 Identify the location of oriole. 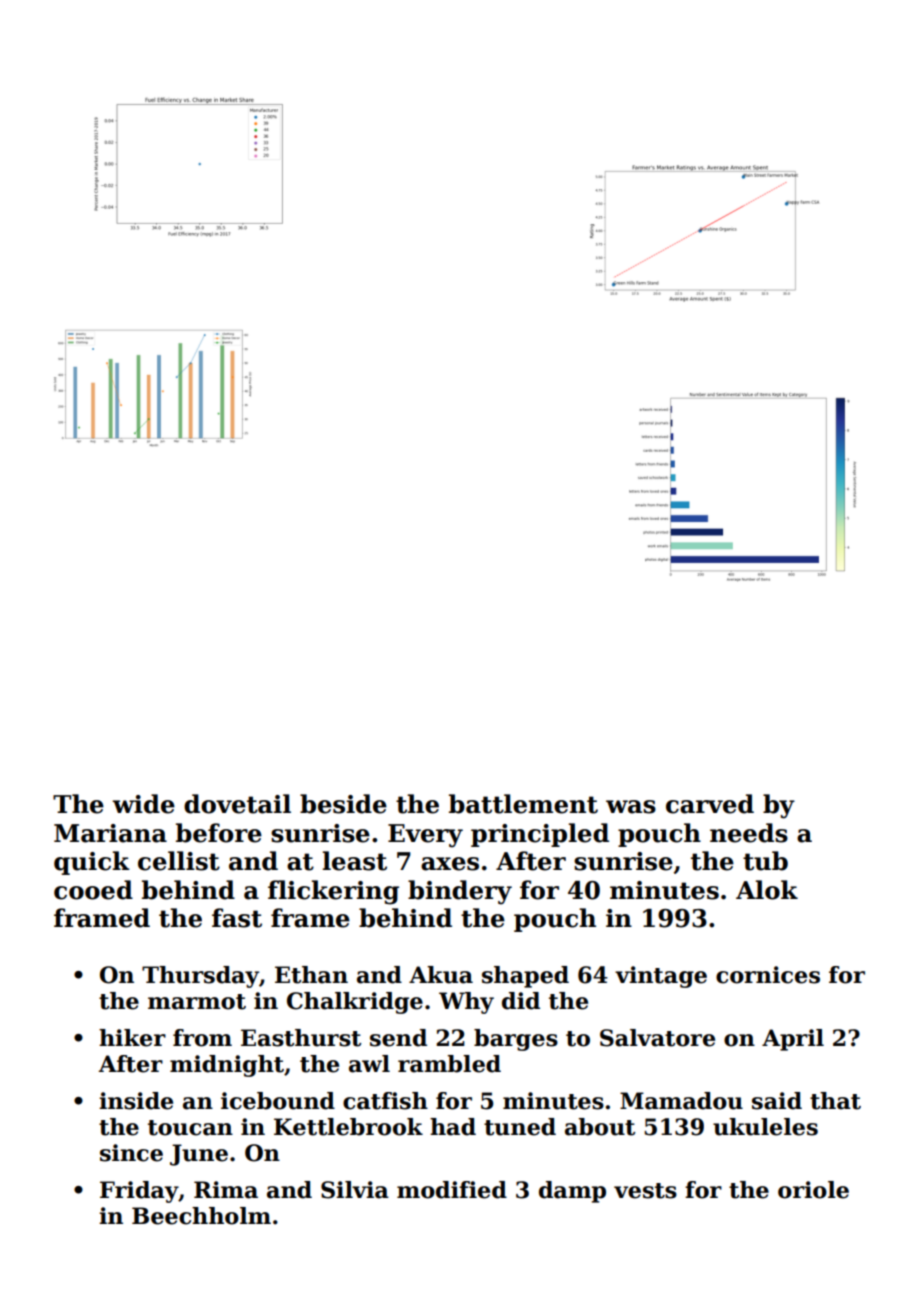
(813, 1190).
